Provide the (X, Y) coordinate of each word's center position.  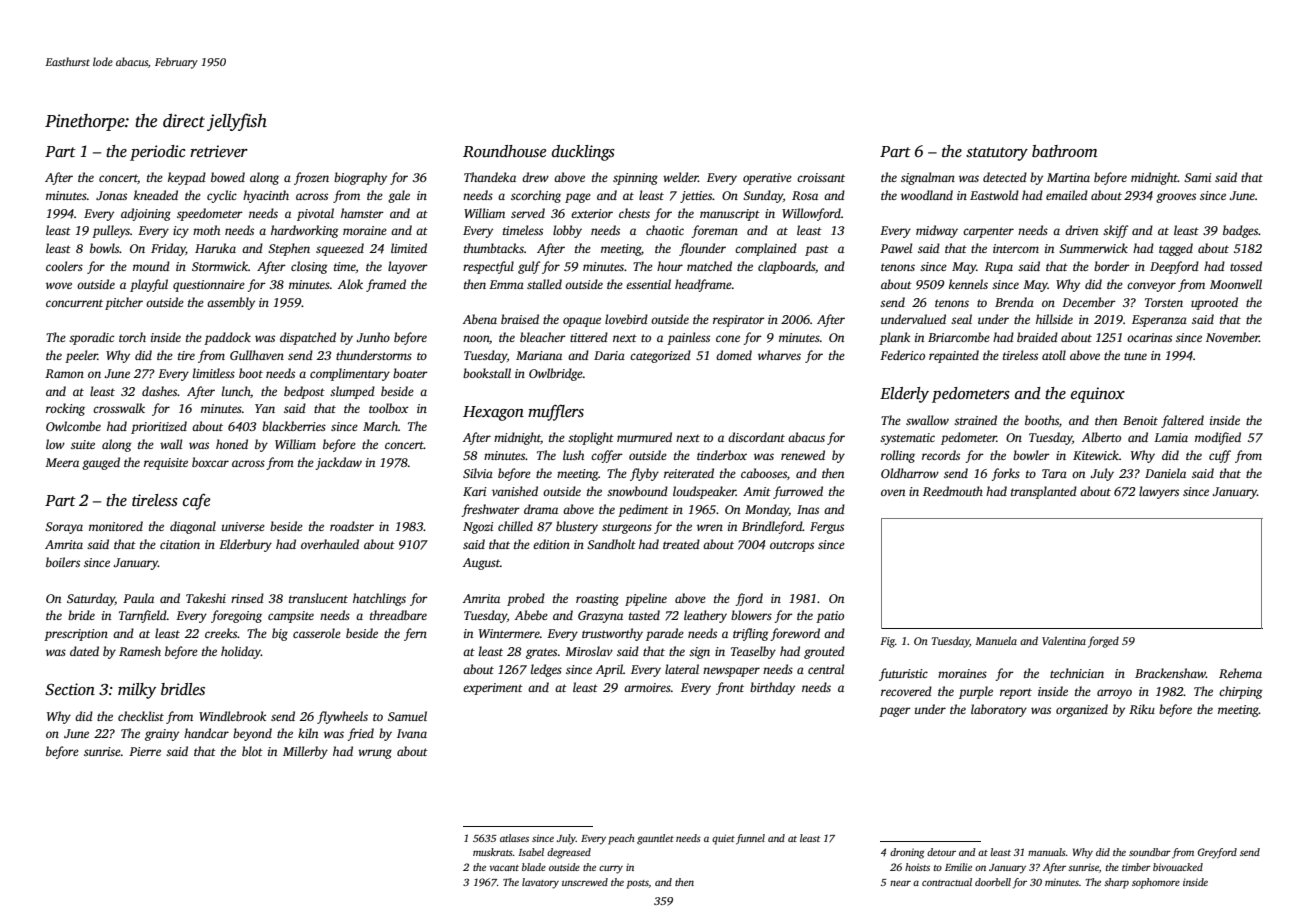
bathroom (1064, 151)
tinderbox (722, 455)
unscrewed (585, 882)
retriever (219, 151)
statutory (997, 154)
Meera (62, 462)
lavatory (540, 883)
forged (1103, 642)
